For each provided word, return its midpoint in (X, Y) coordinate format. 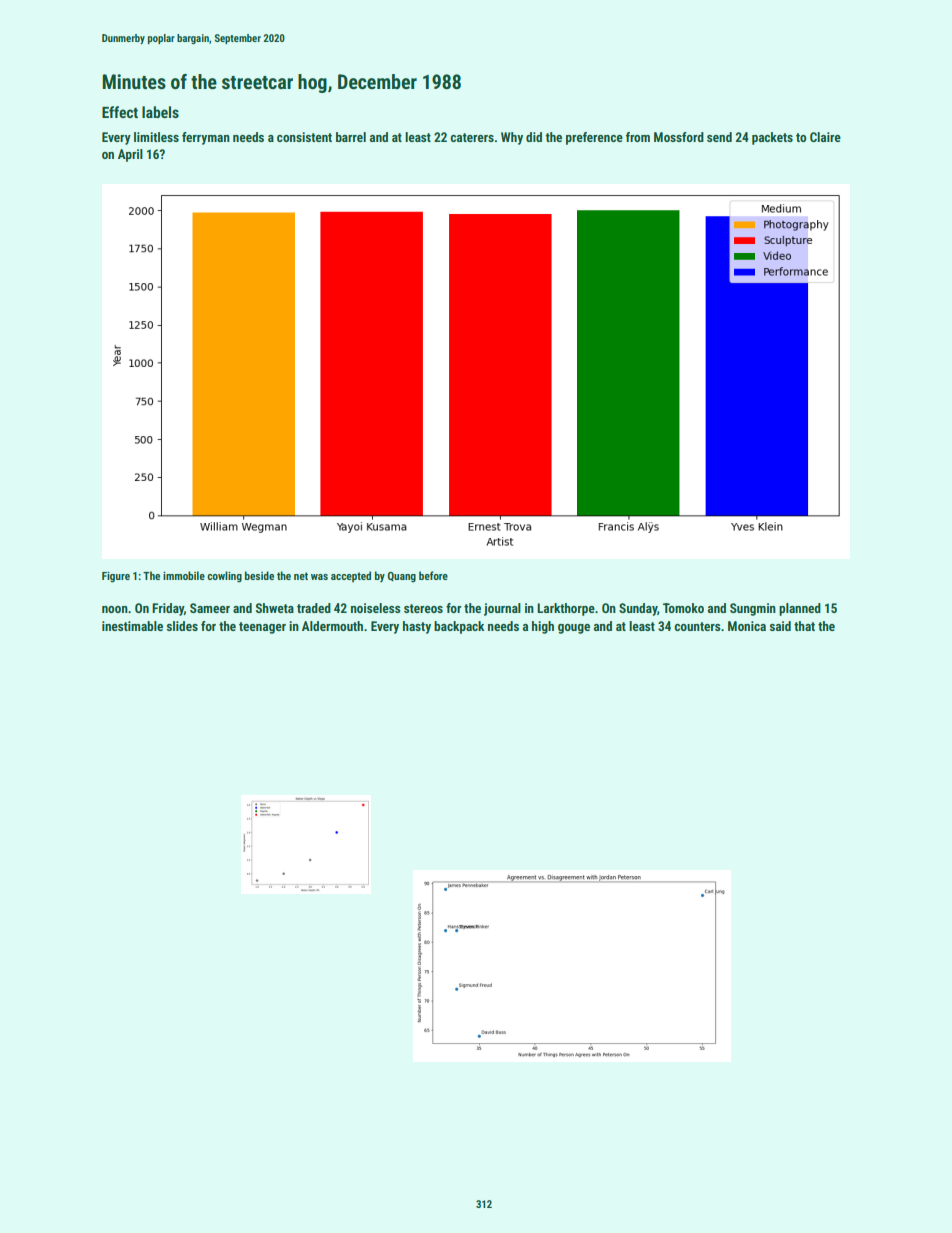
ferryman (206, 138)
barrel (351, 137)
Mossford (679, 137)
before (433, 575)
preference (594, 138)
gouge (574, 629)
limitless (156, 137)
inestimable (132, 626)
